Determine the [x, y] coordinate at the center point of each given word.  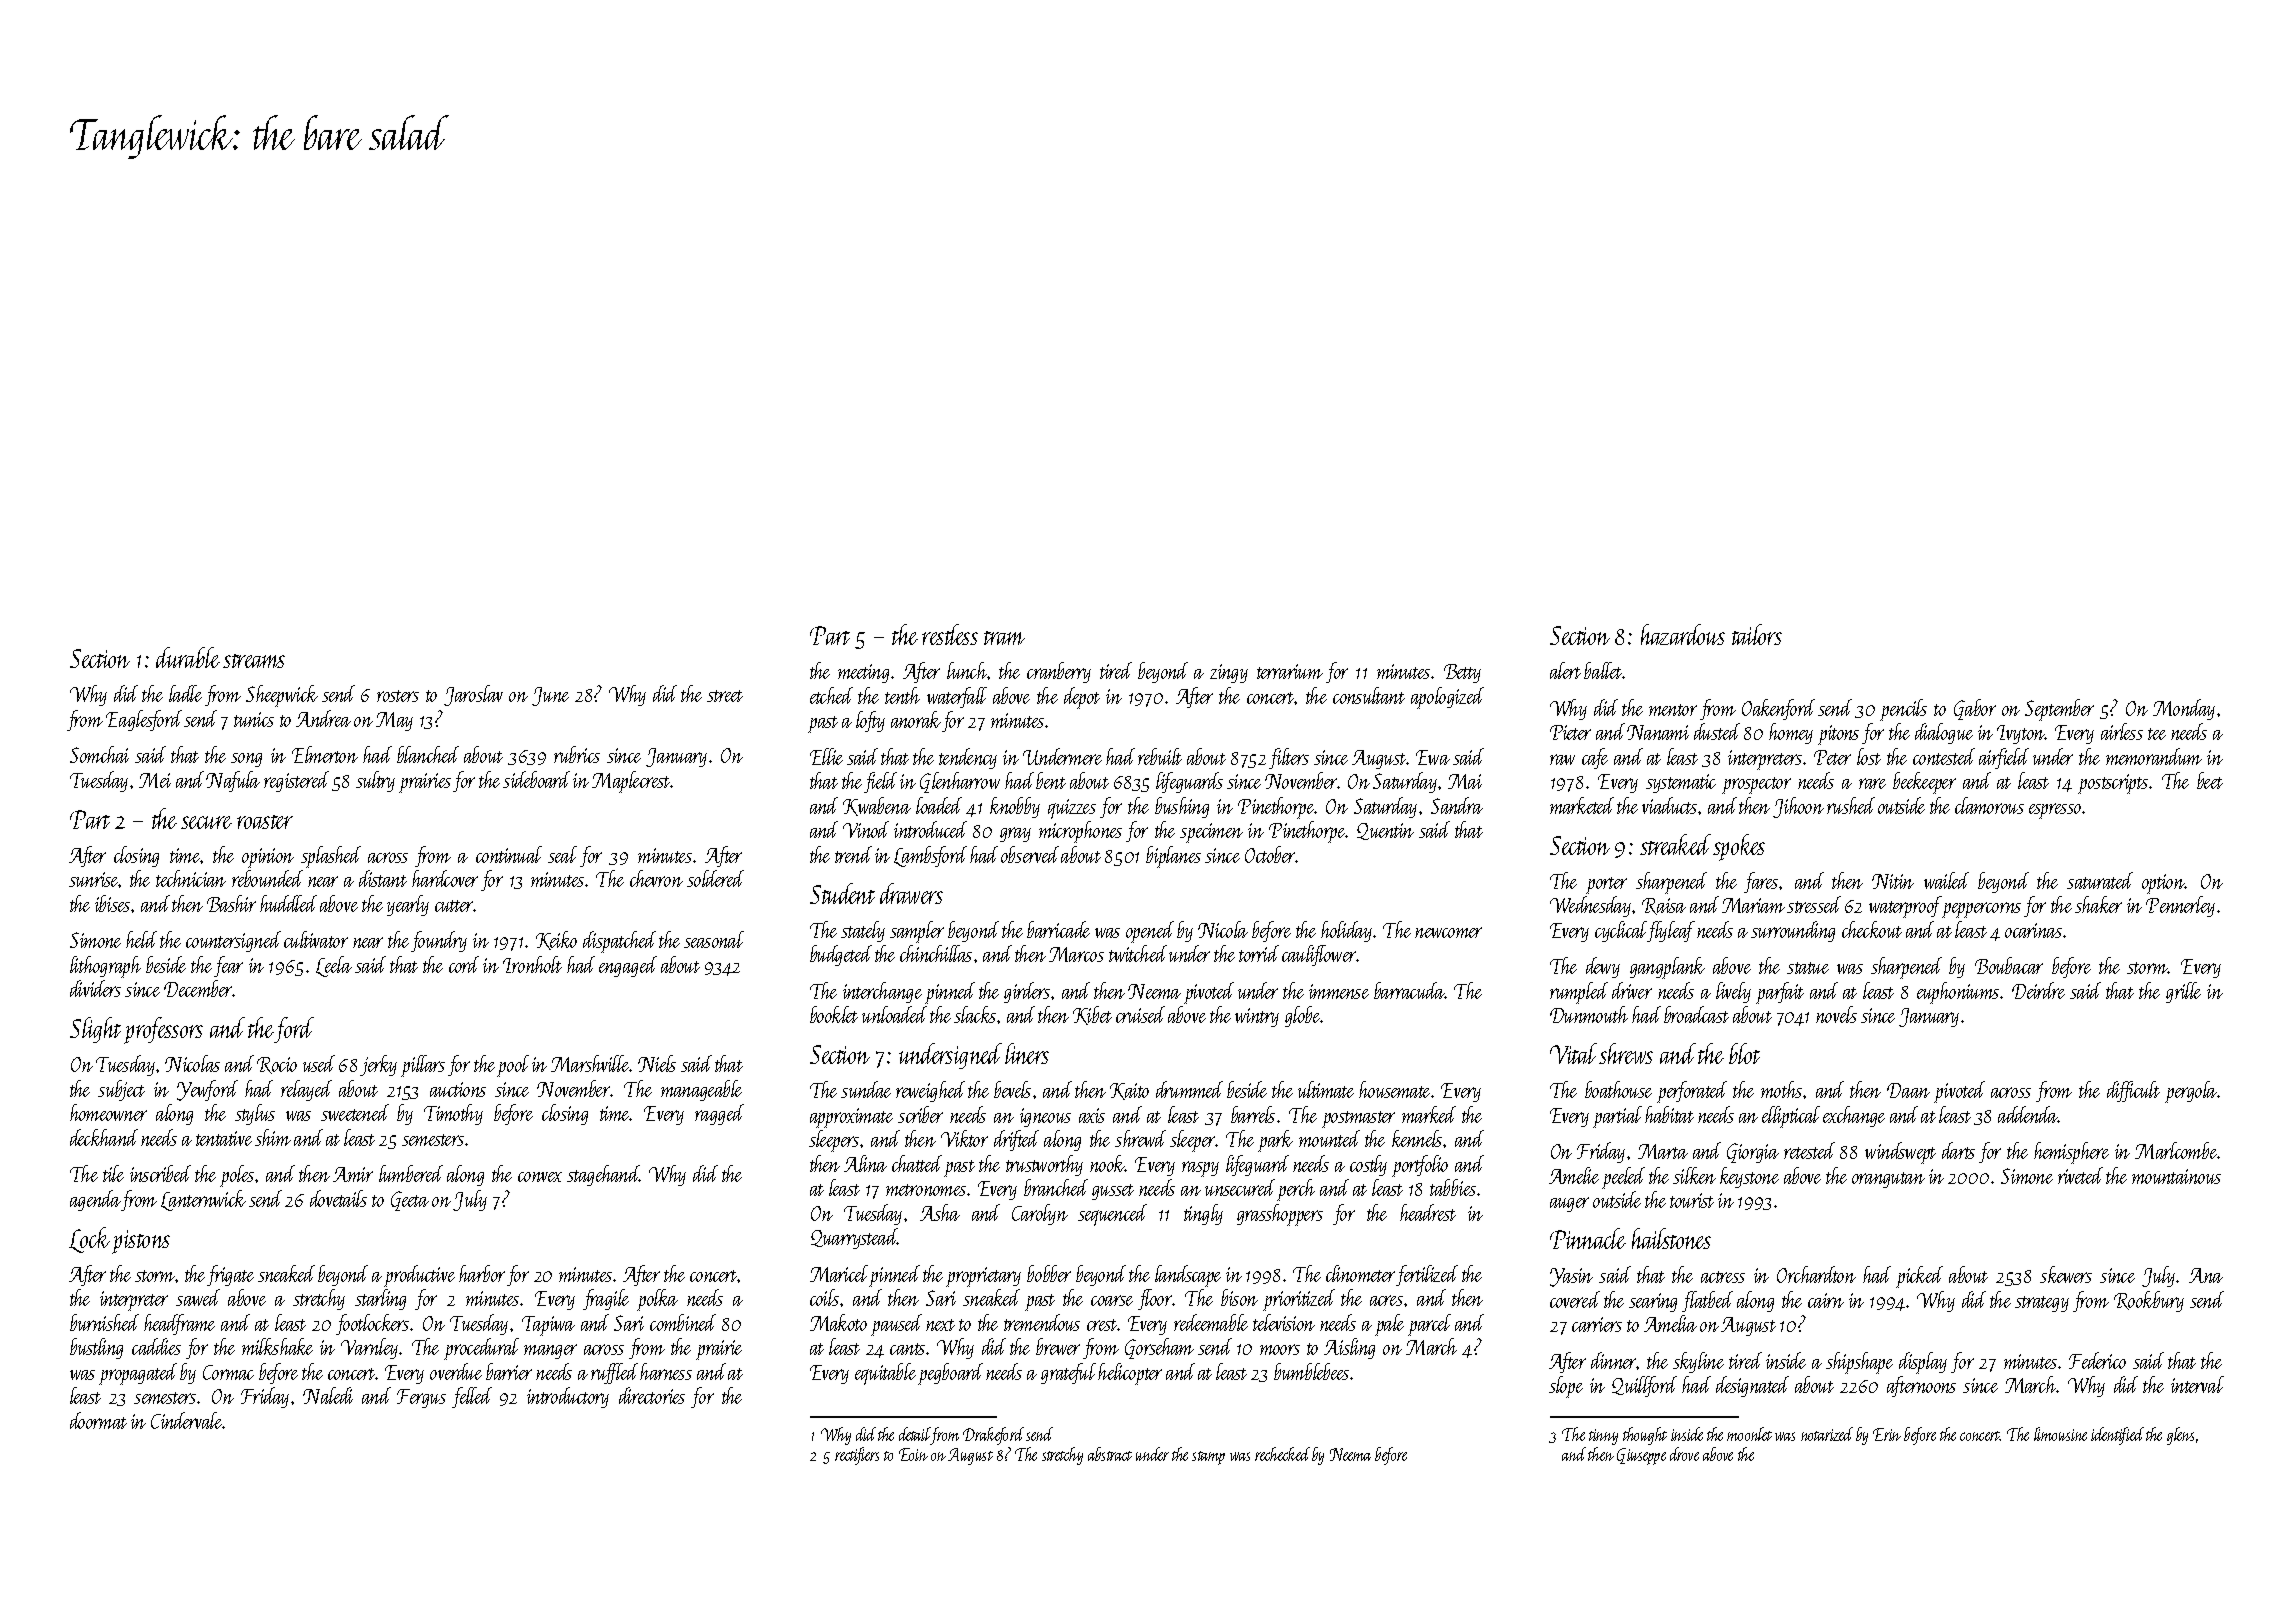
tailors [1757, 634]
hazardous [1683, 634]
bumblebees [1311, 1371]
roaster [265, 822]
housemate [1394, 1089]
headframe [179, 1324]
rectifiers [857, 1456]
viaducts [1669, 805]
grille [2183, 992]
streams [254, 661]
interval [2197, 1384]
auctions [458, 1089]
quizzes [1072, 809]
